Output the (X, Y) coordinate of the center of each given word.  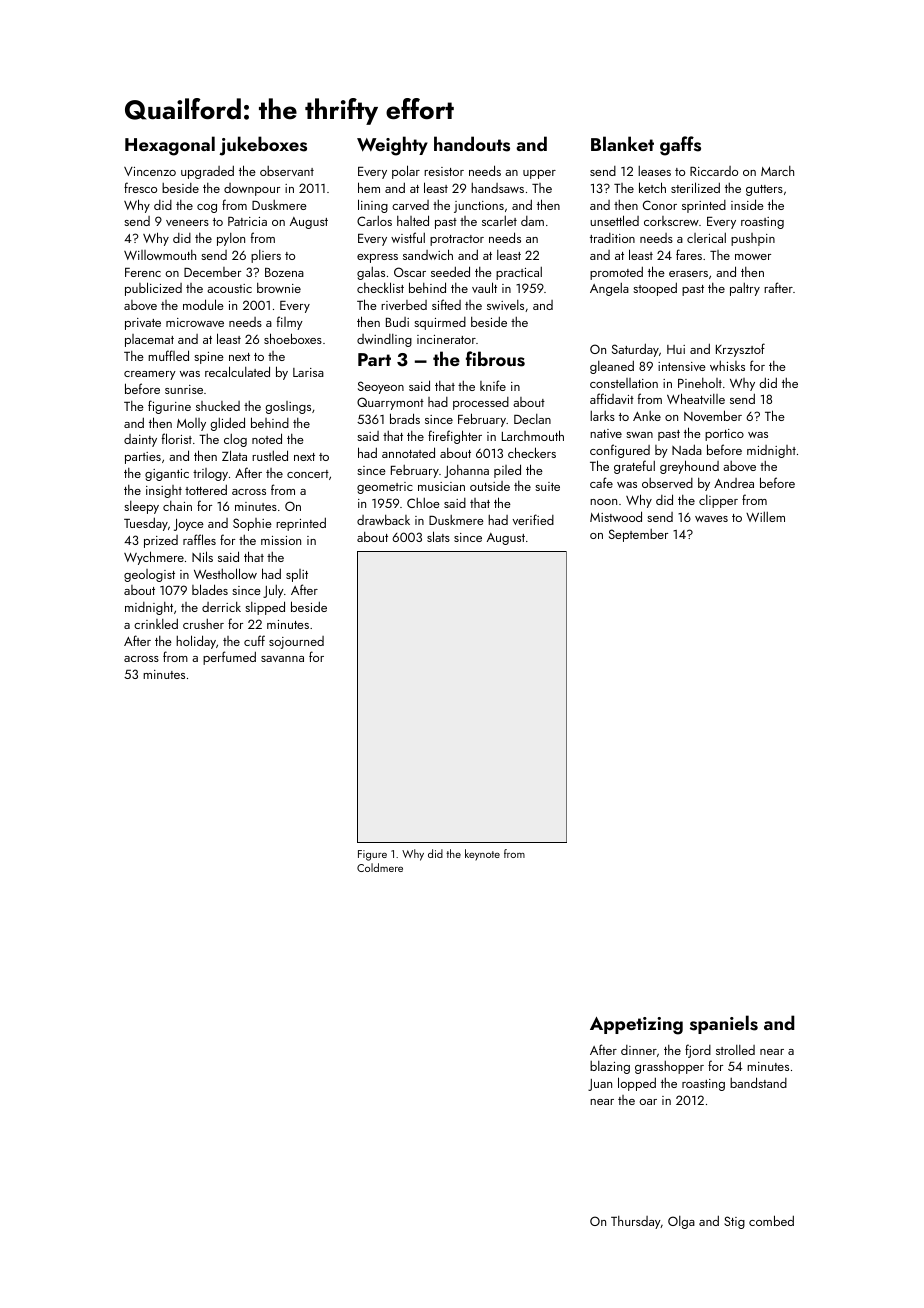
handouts (472, 144)
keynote (482, 855)
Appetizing (636, 1026)
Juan (600, 1085)
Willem (765, 517)
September (638, 535)
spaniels (724, 1024)
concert (308, 474)
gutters (764, 190)
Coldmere (380, 867)
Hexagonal (170, 146)
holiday (196, 642)
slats (438, 536)
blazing (610, 1067)
